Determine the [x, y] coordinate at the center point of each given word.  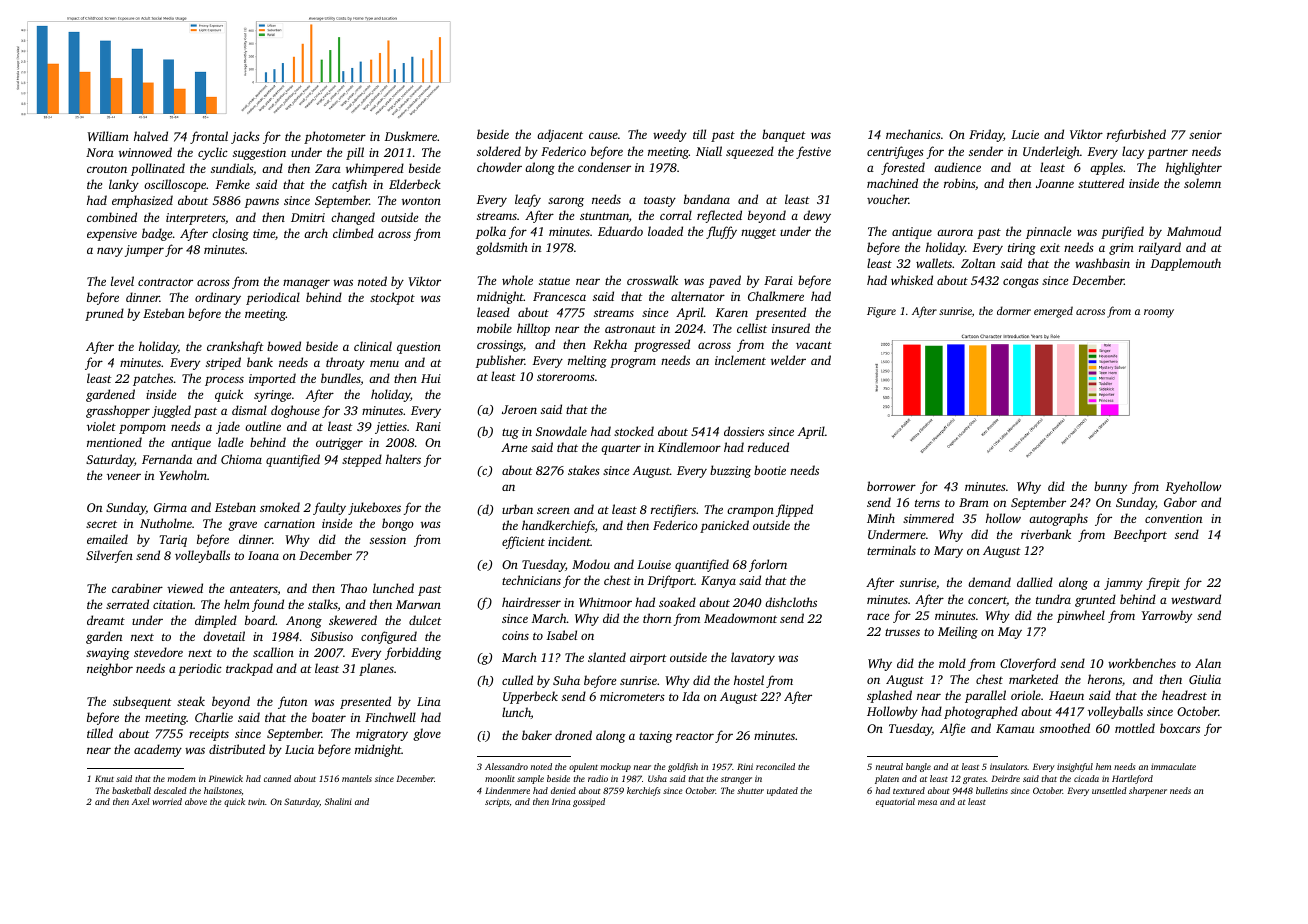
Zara [328, 168]
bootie [770, 470]
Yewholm [183, 475]
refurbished [1136, 135]
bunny [1110, 487]
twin [256, 801]
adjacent [560, 135]
